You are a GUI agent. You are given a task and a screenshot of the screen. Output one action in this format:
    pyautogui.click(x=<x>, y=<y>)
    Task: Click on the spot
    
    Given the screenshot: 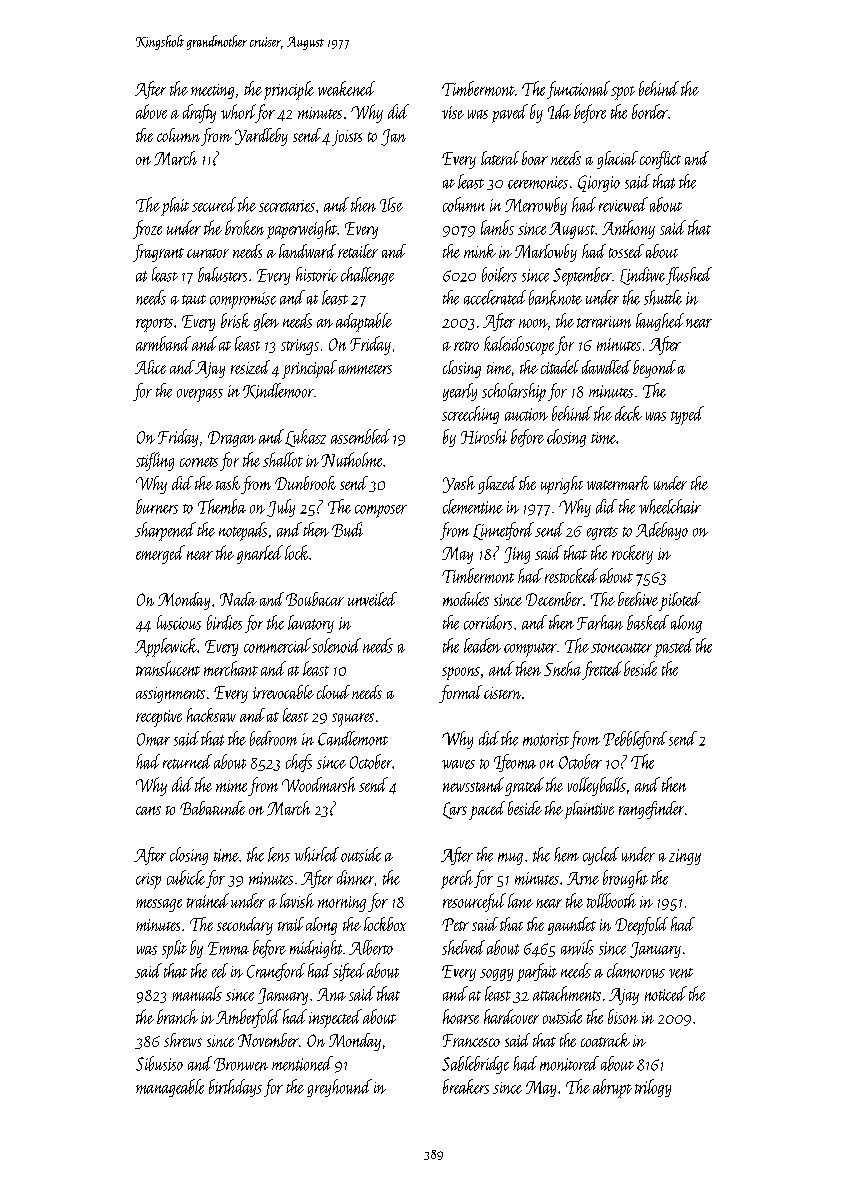 What is the action you would take?
    pyautogui.click(x=623, y=93)
